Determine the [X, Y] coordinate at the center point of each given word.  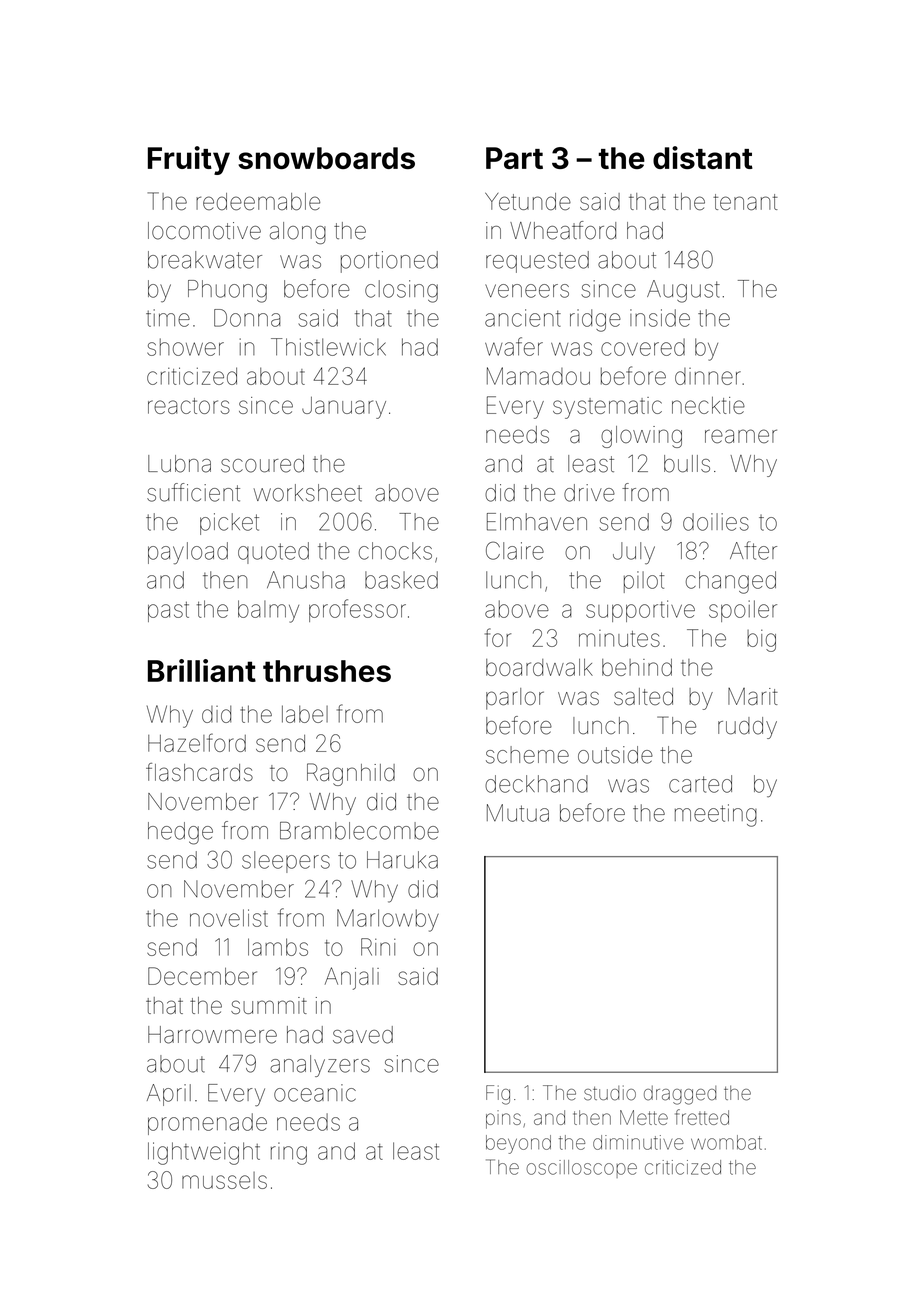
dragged [680, 1095]
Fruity [189, 160]
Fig [498, 1095]
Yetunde [528, 201]
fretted [702, 1117]
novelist [229, 918]
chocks [395, 551]
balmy [268, 611]
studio [610, 1093]
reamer [741, 436]
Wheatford [563, 230]
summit [269, 1005]
